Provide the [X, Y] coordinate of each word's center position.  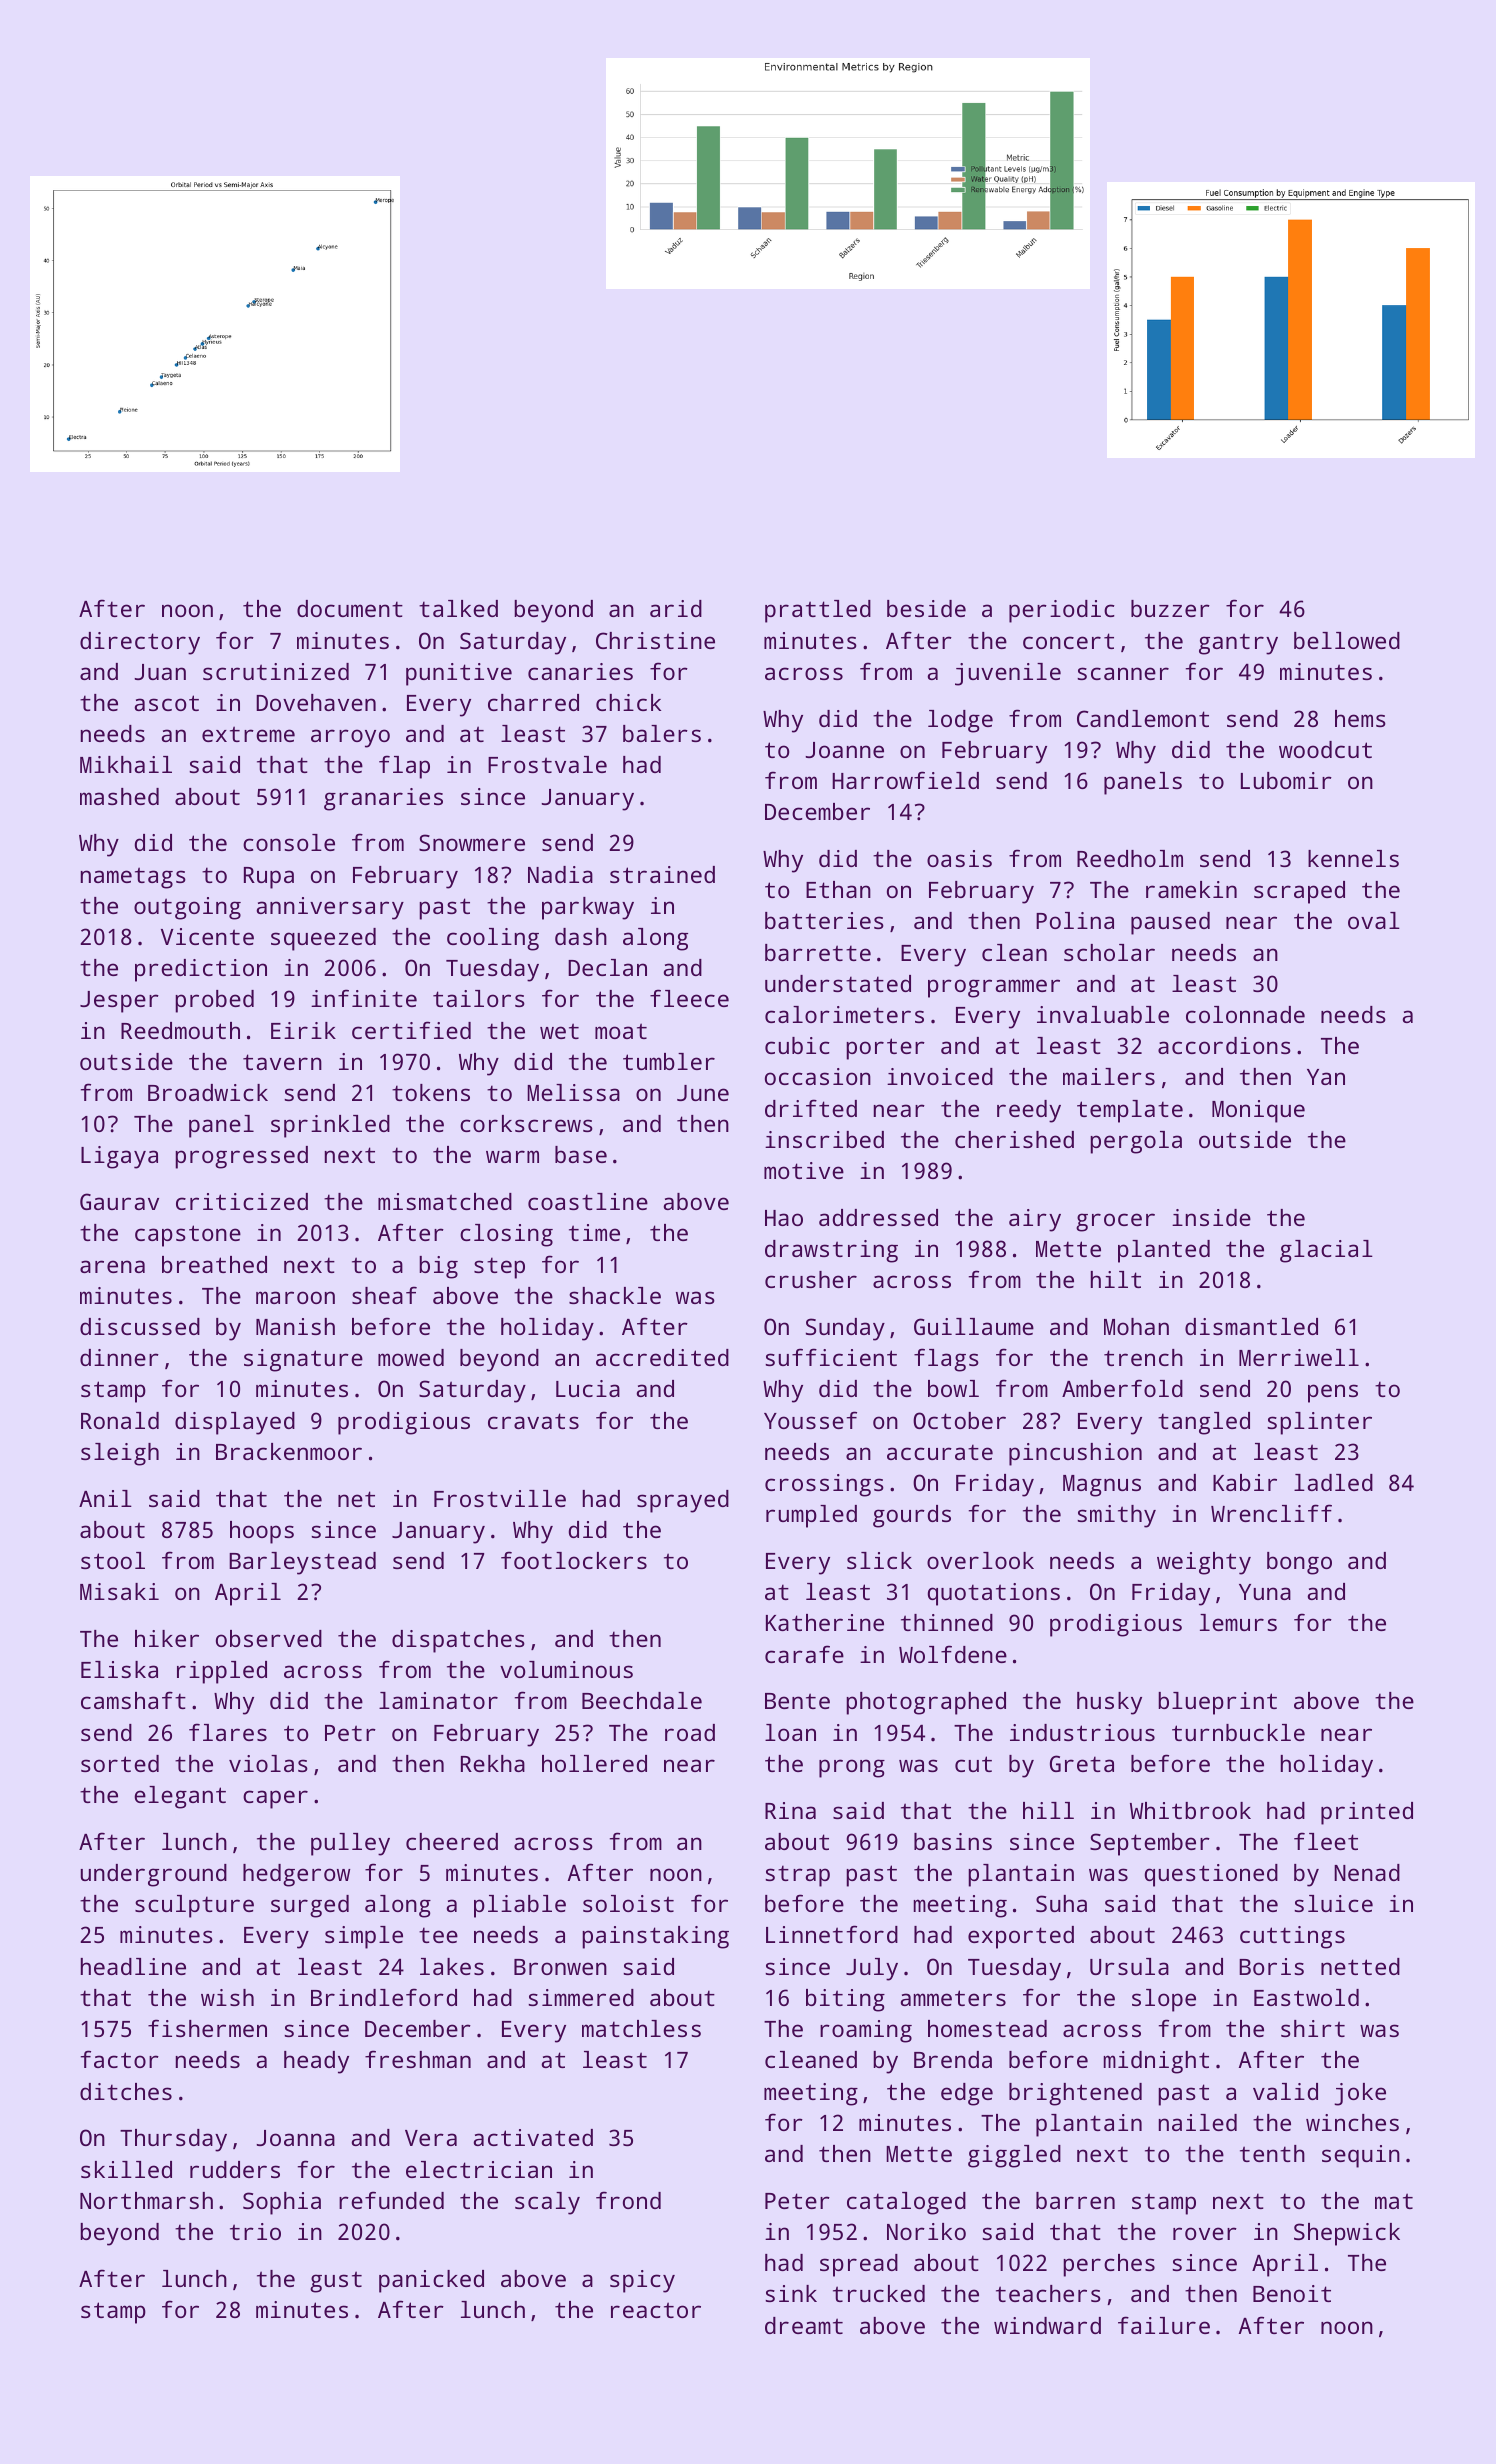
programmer [994, 988]
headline [133, 1966]
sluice [1333, 1903]
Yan [1326, 1077]
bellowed [1347, 640]
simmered [581, 1997]
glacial [1326, 1251]
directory [140, 643]
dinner [119, 1357]
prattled [818, 611]
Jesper [119, 1002]
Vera [431, 2138]
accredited [662, 1357]
